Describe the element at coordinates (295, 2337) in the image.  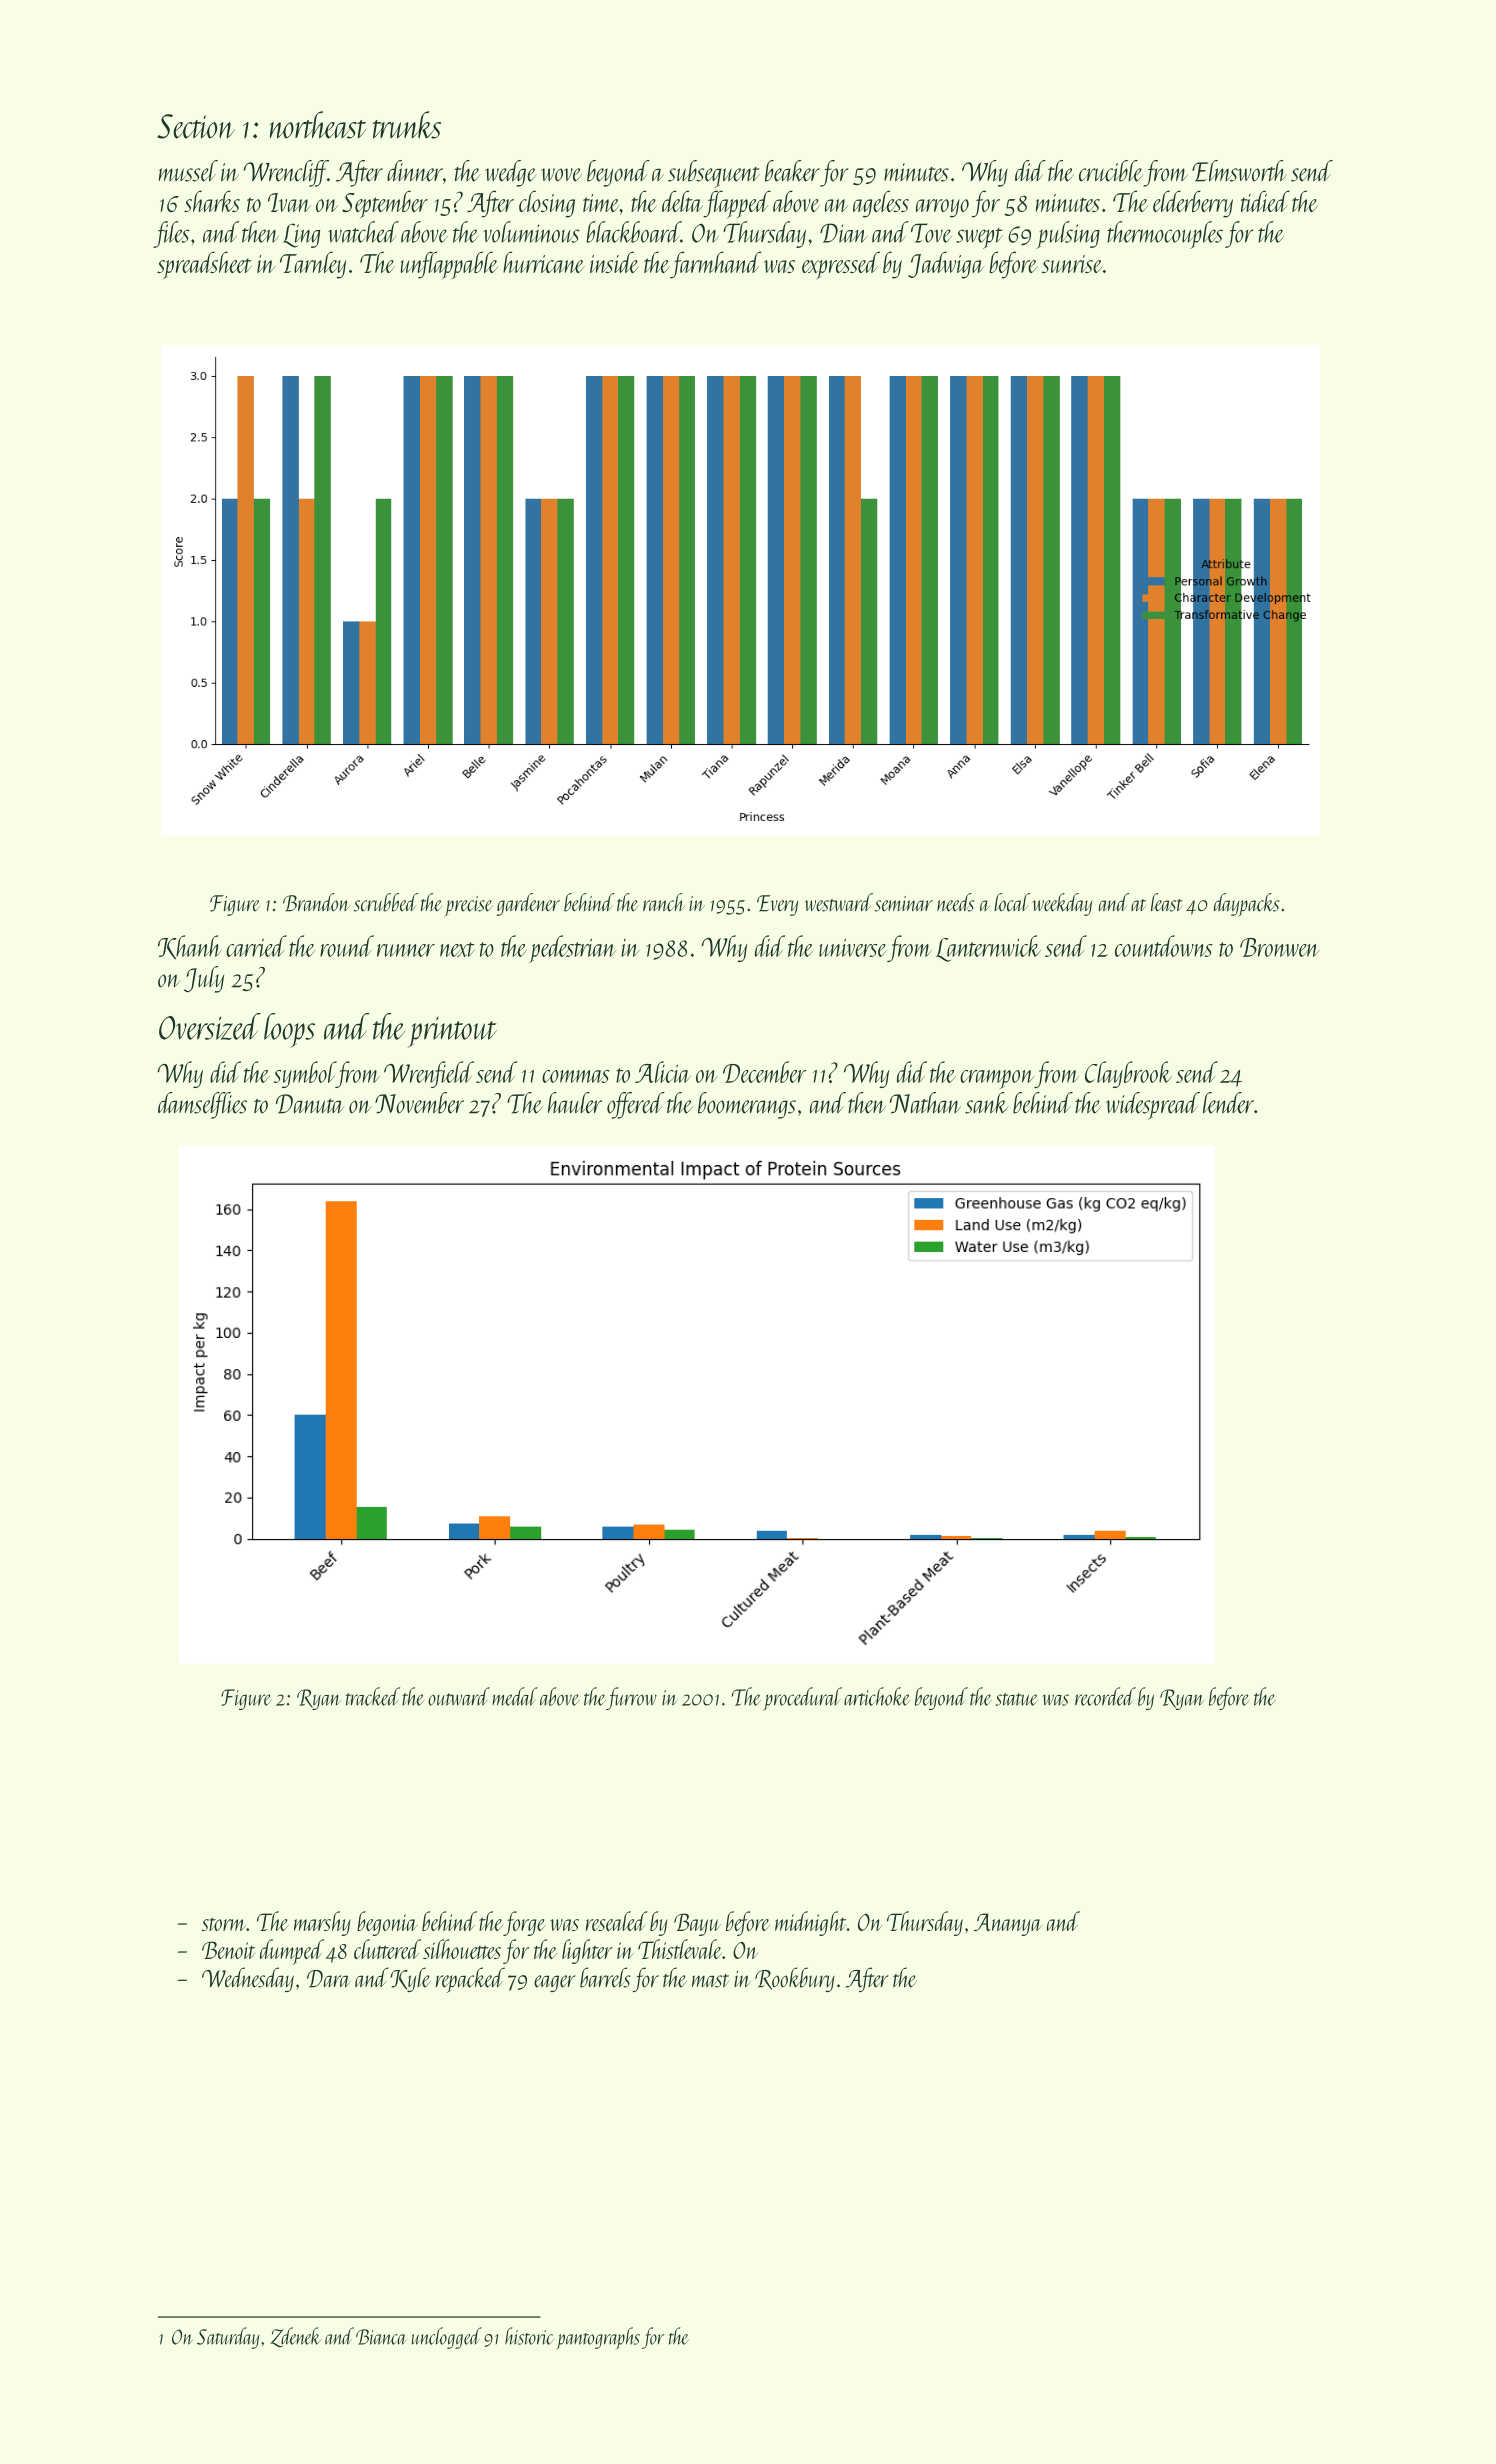
I see `Zdenek` at that location.
